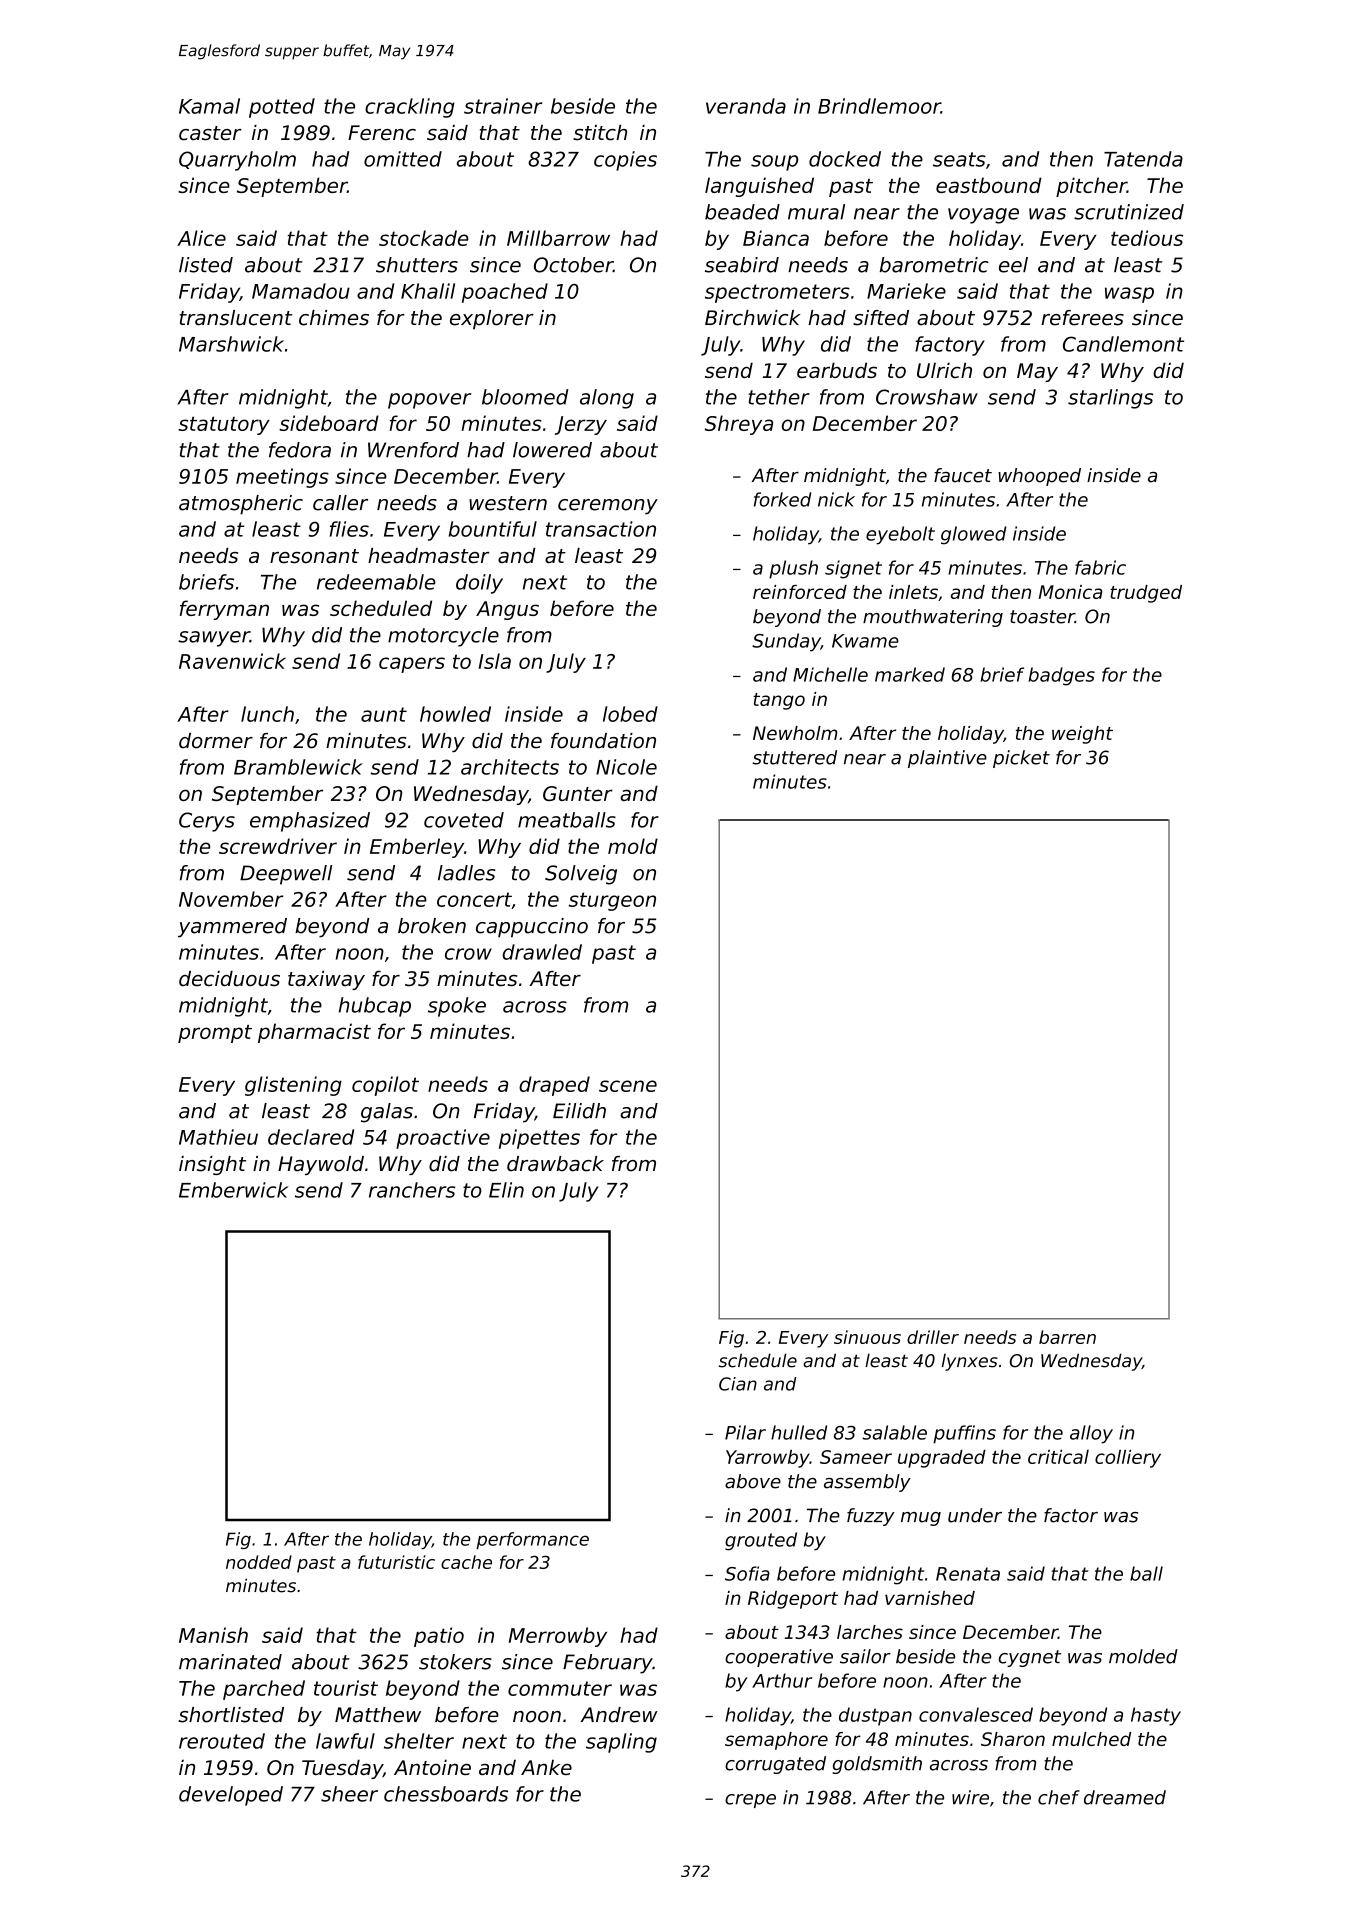  I want to click on plaintive, so click(947, 759).
